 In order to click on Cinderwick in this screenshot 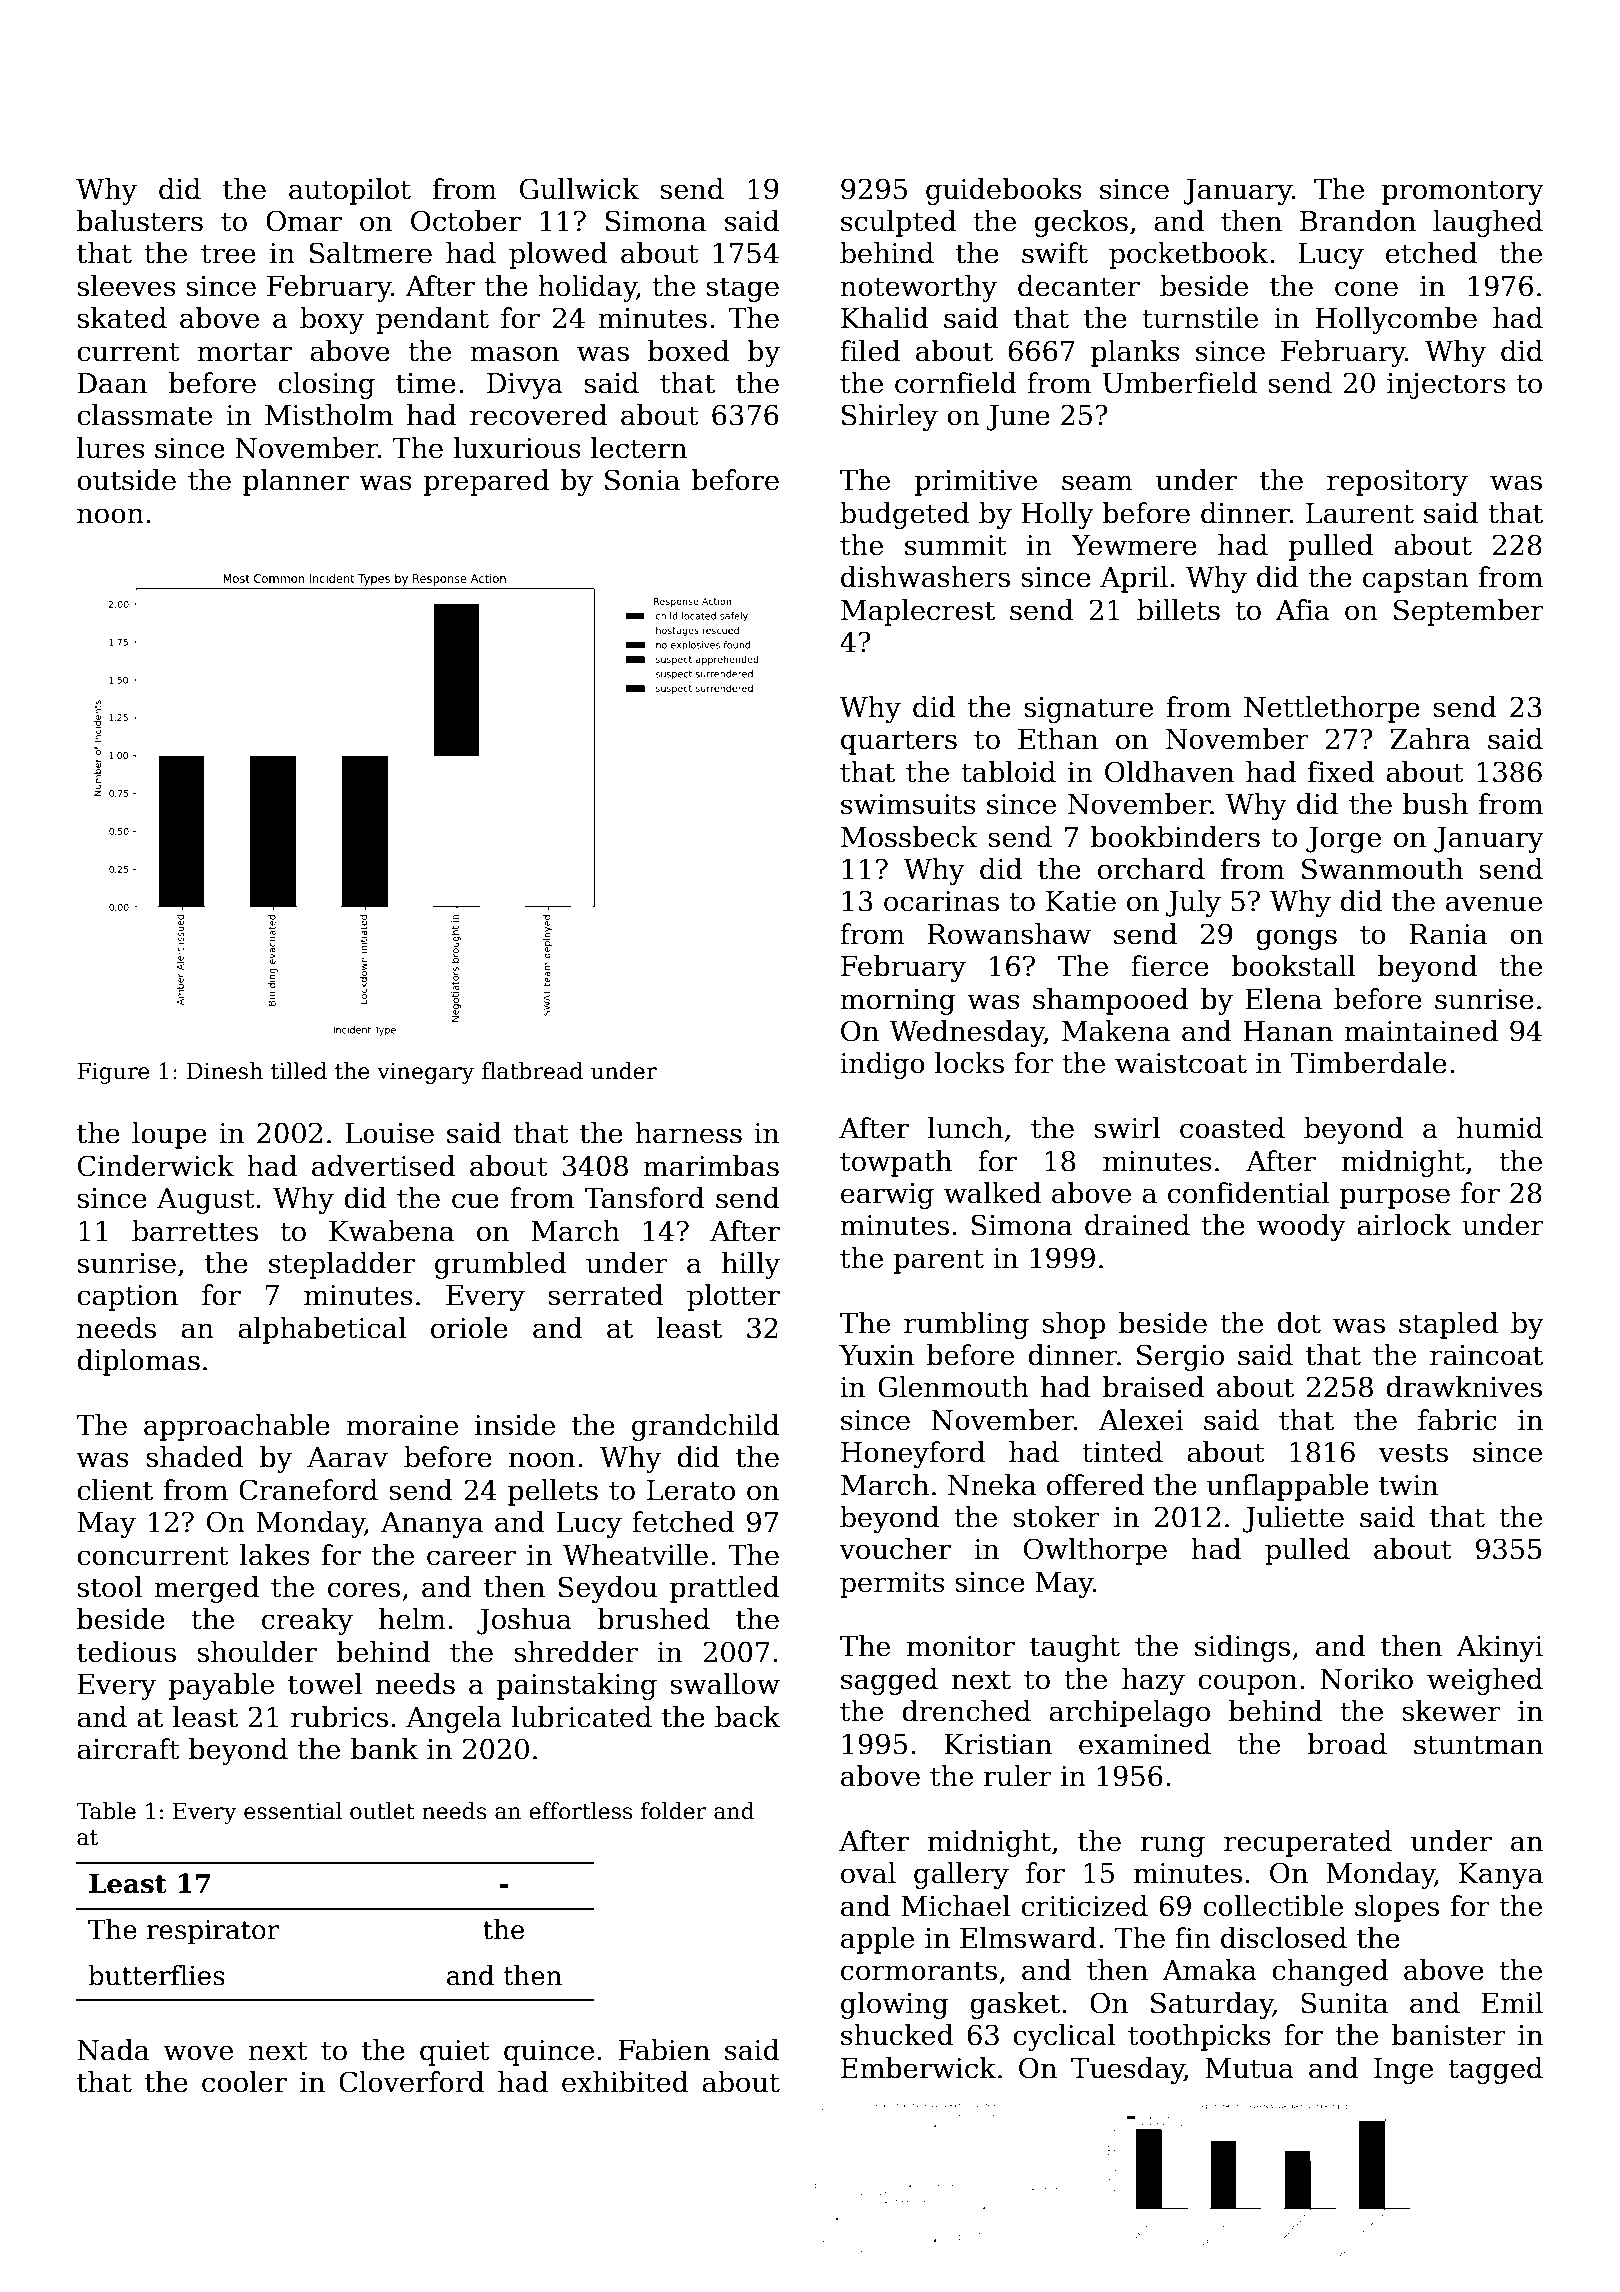, I will do `click(156, 1166)`.
